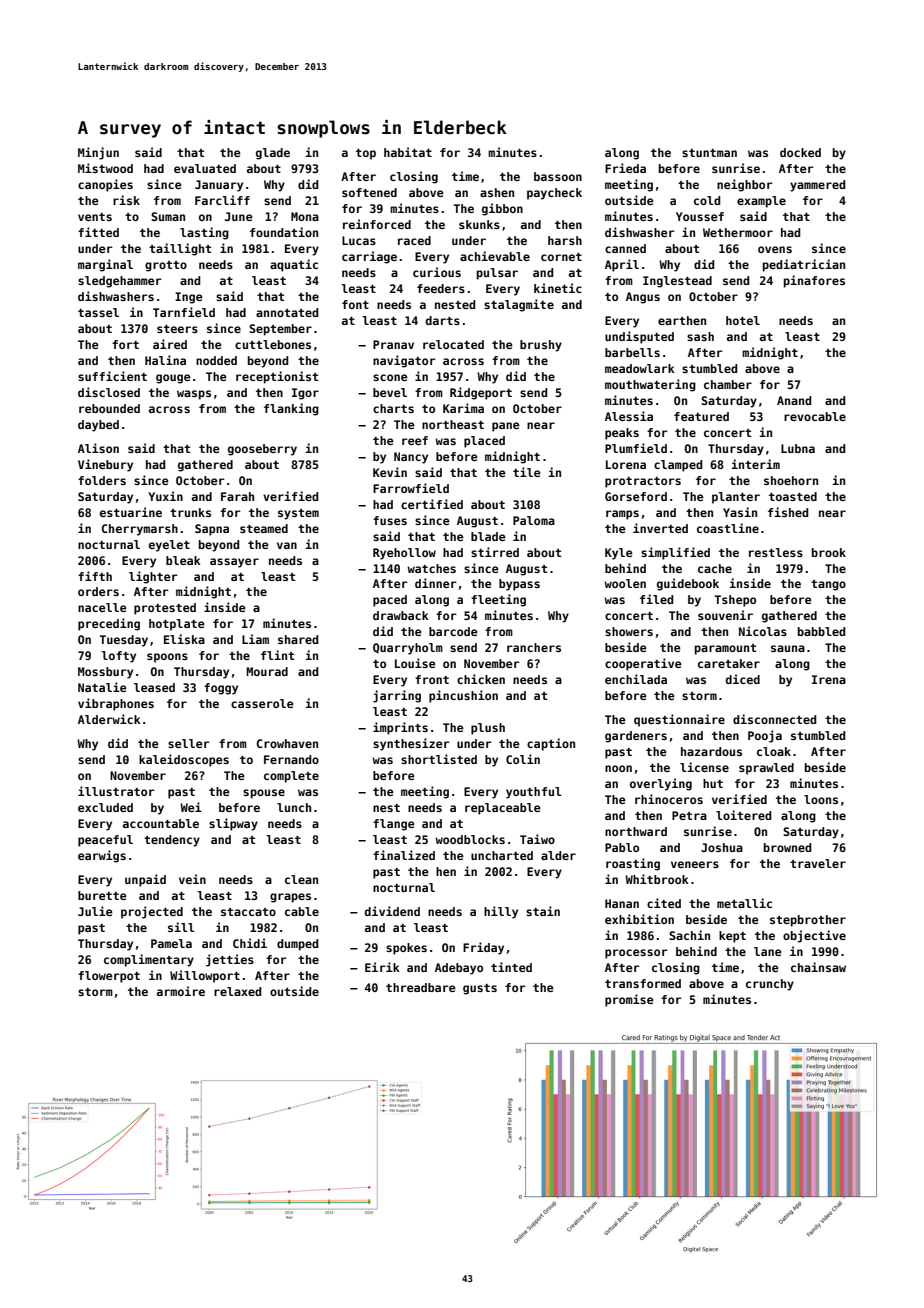 The image size is (924, 1308). What do you see at coordinates (408, 152) in the screenshot?
I see `habitat` at bounding box center [408, 152].
